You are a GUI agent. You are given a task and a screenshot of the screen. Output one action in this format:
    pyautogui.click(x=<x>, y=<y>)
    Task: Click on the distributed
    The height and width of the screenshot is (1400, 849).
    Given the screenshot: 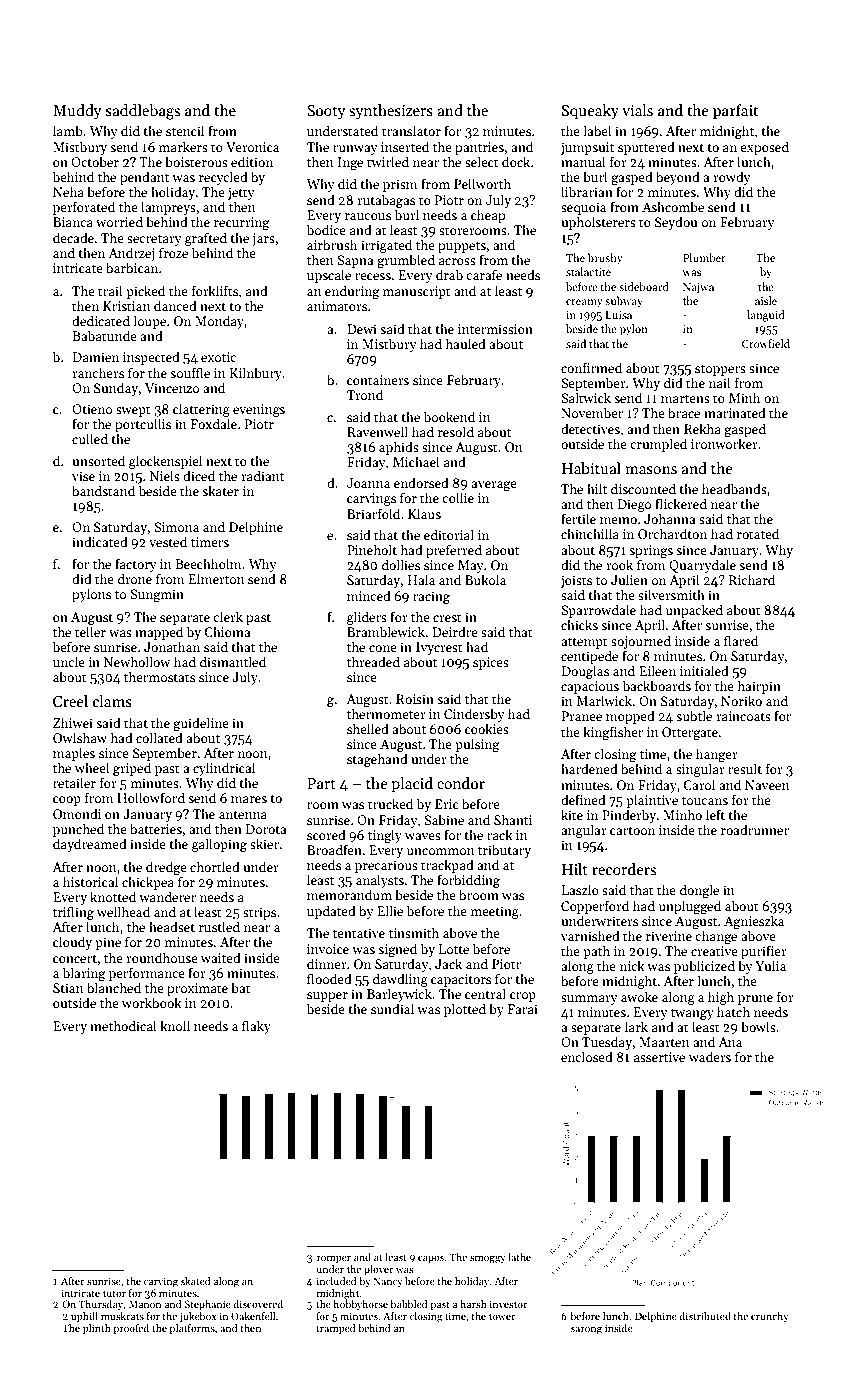 What is the action you would take?
    pyautogui.click(x=705, y=1316)
